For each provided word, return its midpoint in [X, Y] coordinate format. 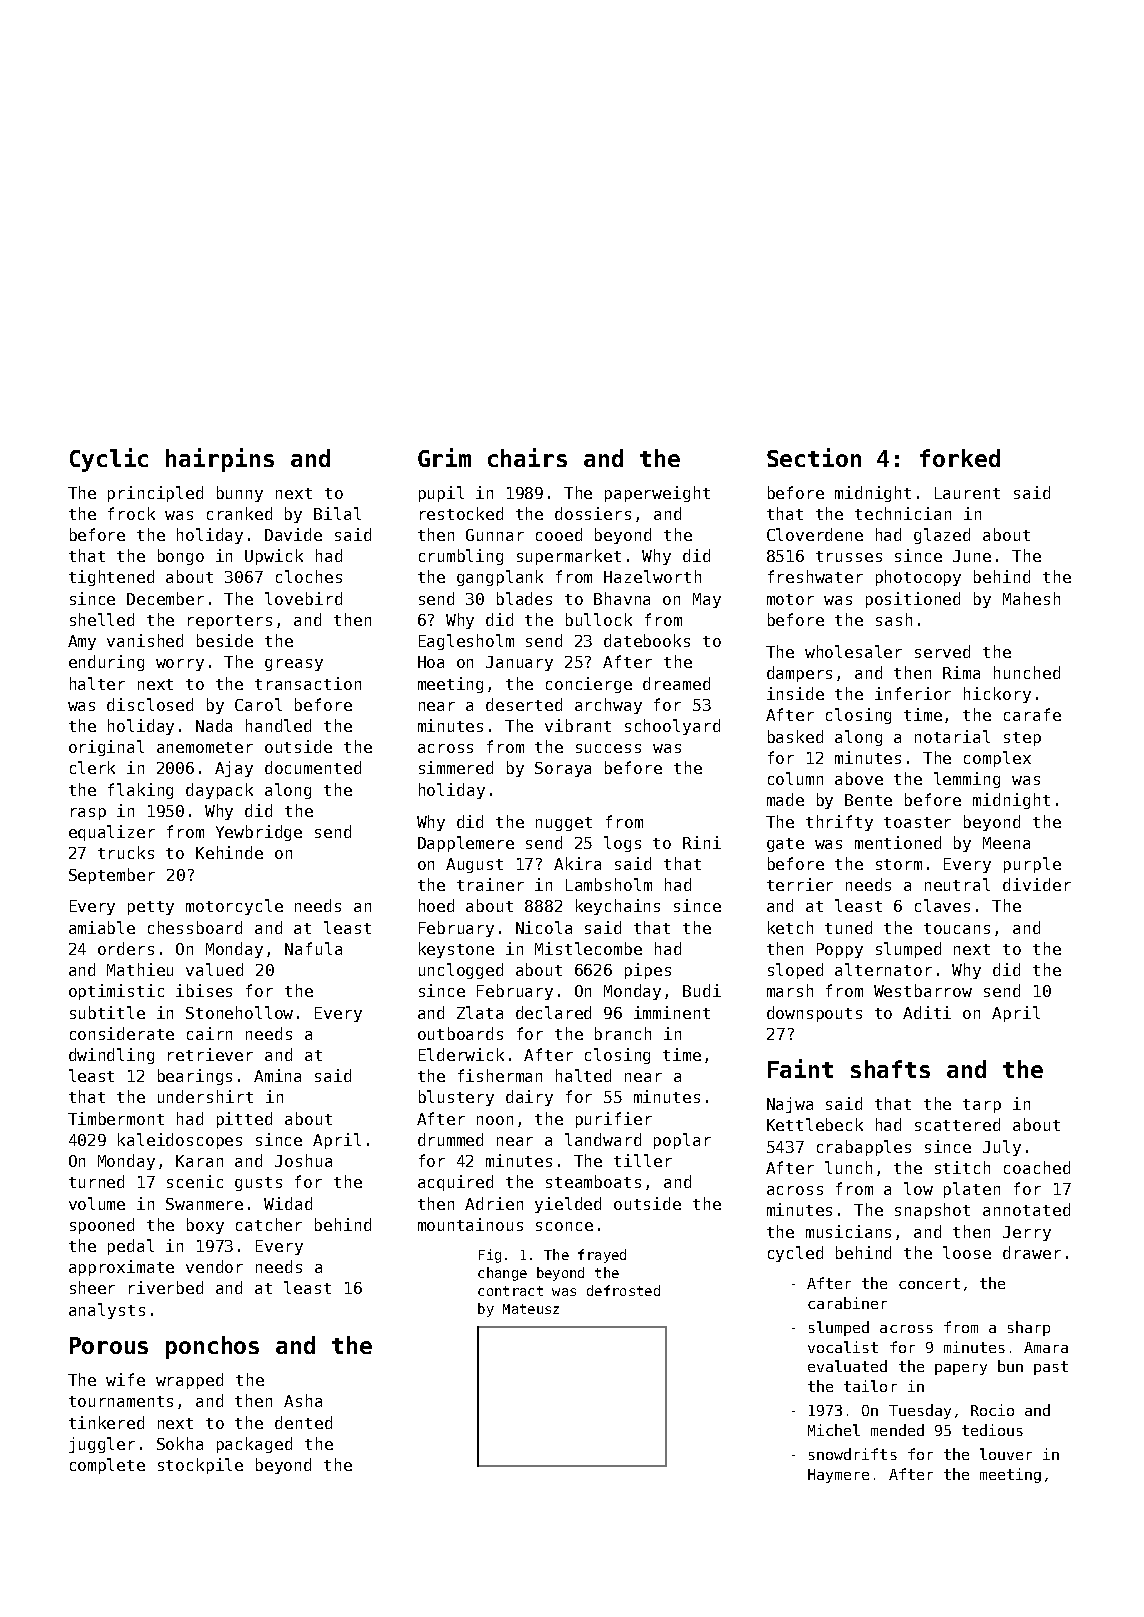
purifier [614, 1120]
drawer [1032, 1252]
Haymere [838, 1476]
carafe [1032, 714]
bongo [181, 557]
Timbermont [116, 1118]
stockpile [200, 1466]
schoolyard [672, 727]
